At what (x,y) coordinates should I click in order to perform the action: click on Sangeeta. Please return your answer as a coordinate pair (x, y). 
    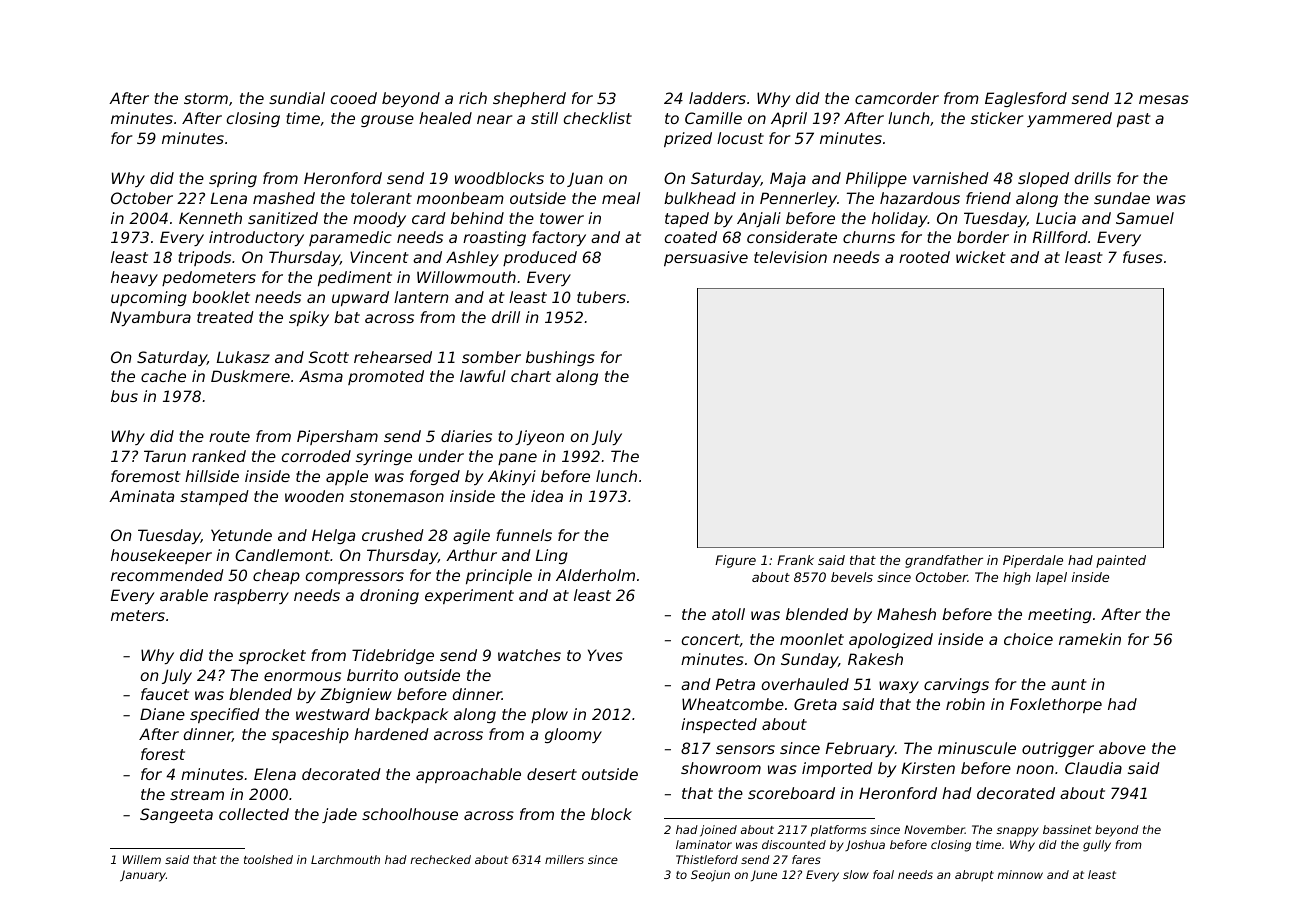
    Looking at the image, I should click on (176, 815).
